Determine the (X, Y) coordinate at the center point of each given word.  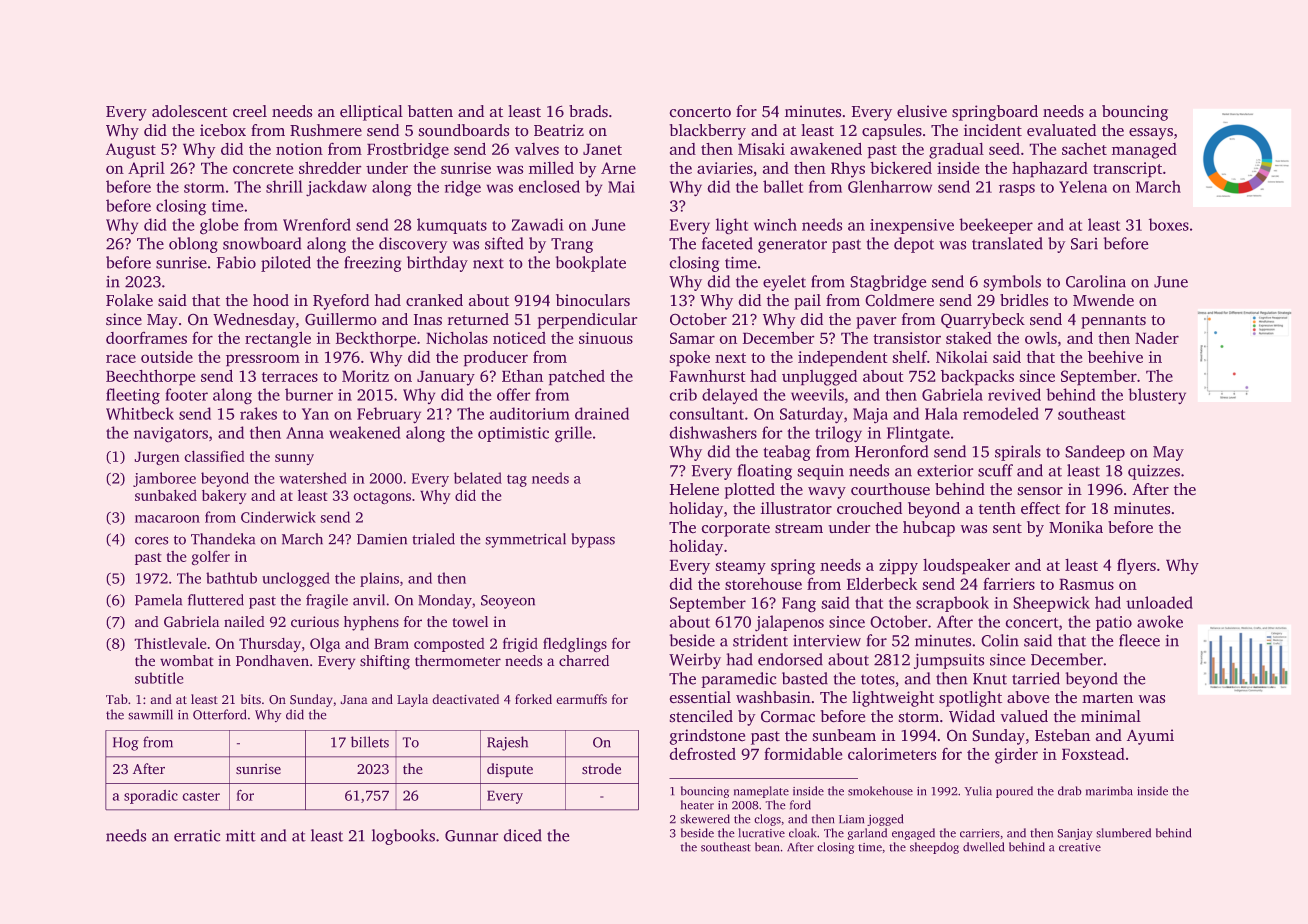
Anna (305, 433)
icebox (223, 130)
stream (799, 528)
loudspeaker (966, 566)
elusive (922, 111)
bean (767, 847)
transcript (1127, 170)
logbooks (403, 837)
